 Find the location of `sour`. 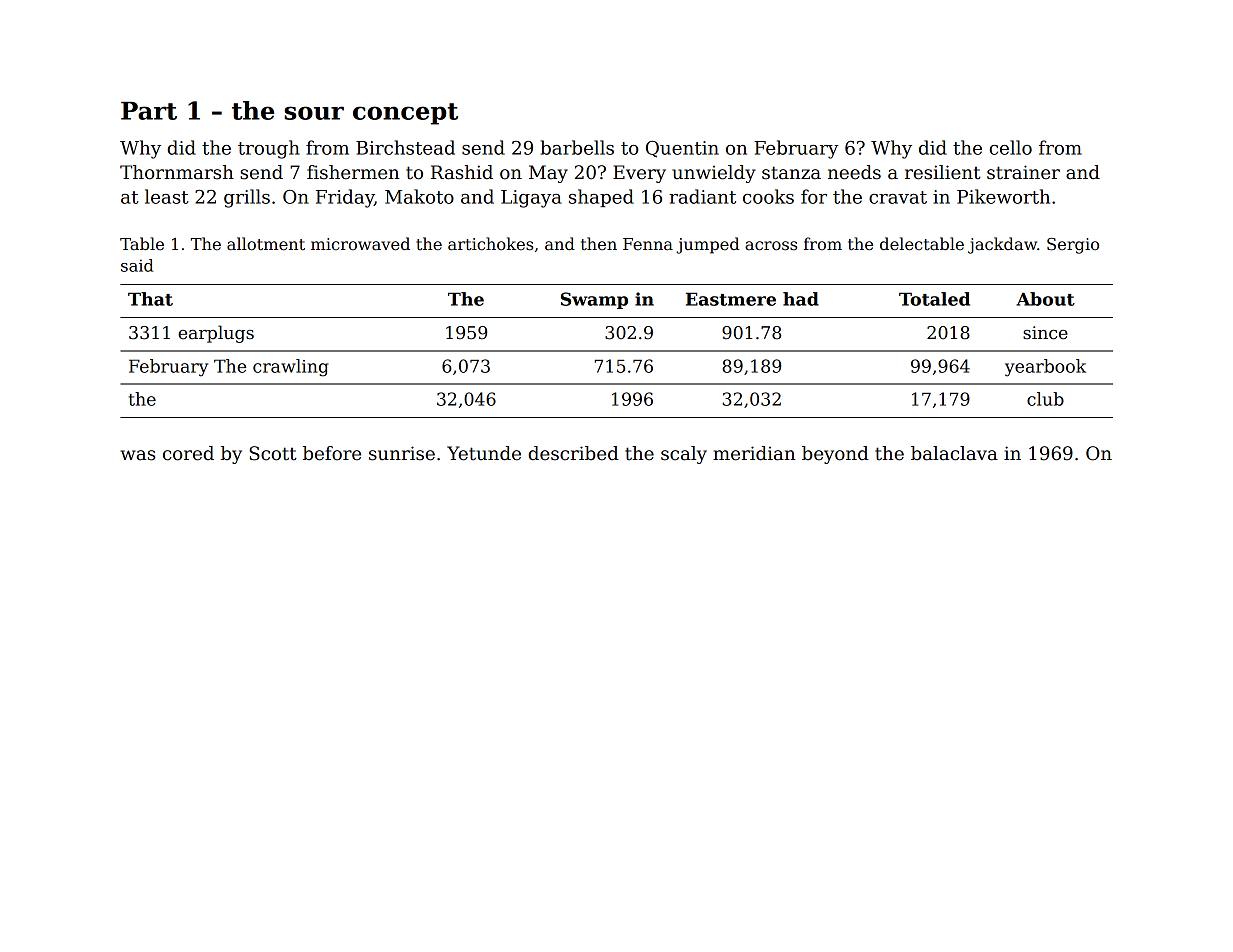

sour is located at coordinates (314, 113).
